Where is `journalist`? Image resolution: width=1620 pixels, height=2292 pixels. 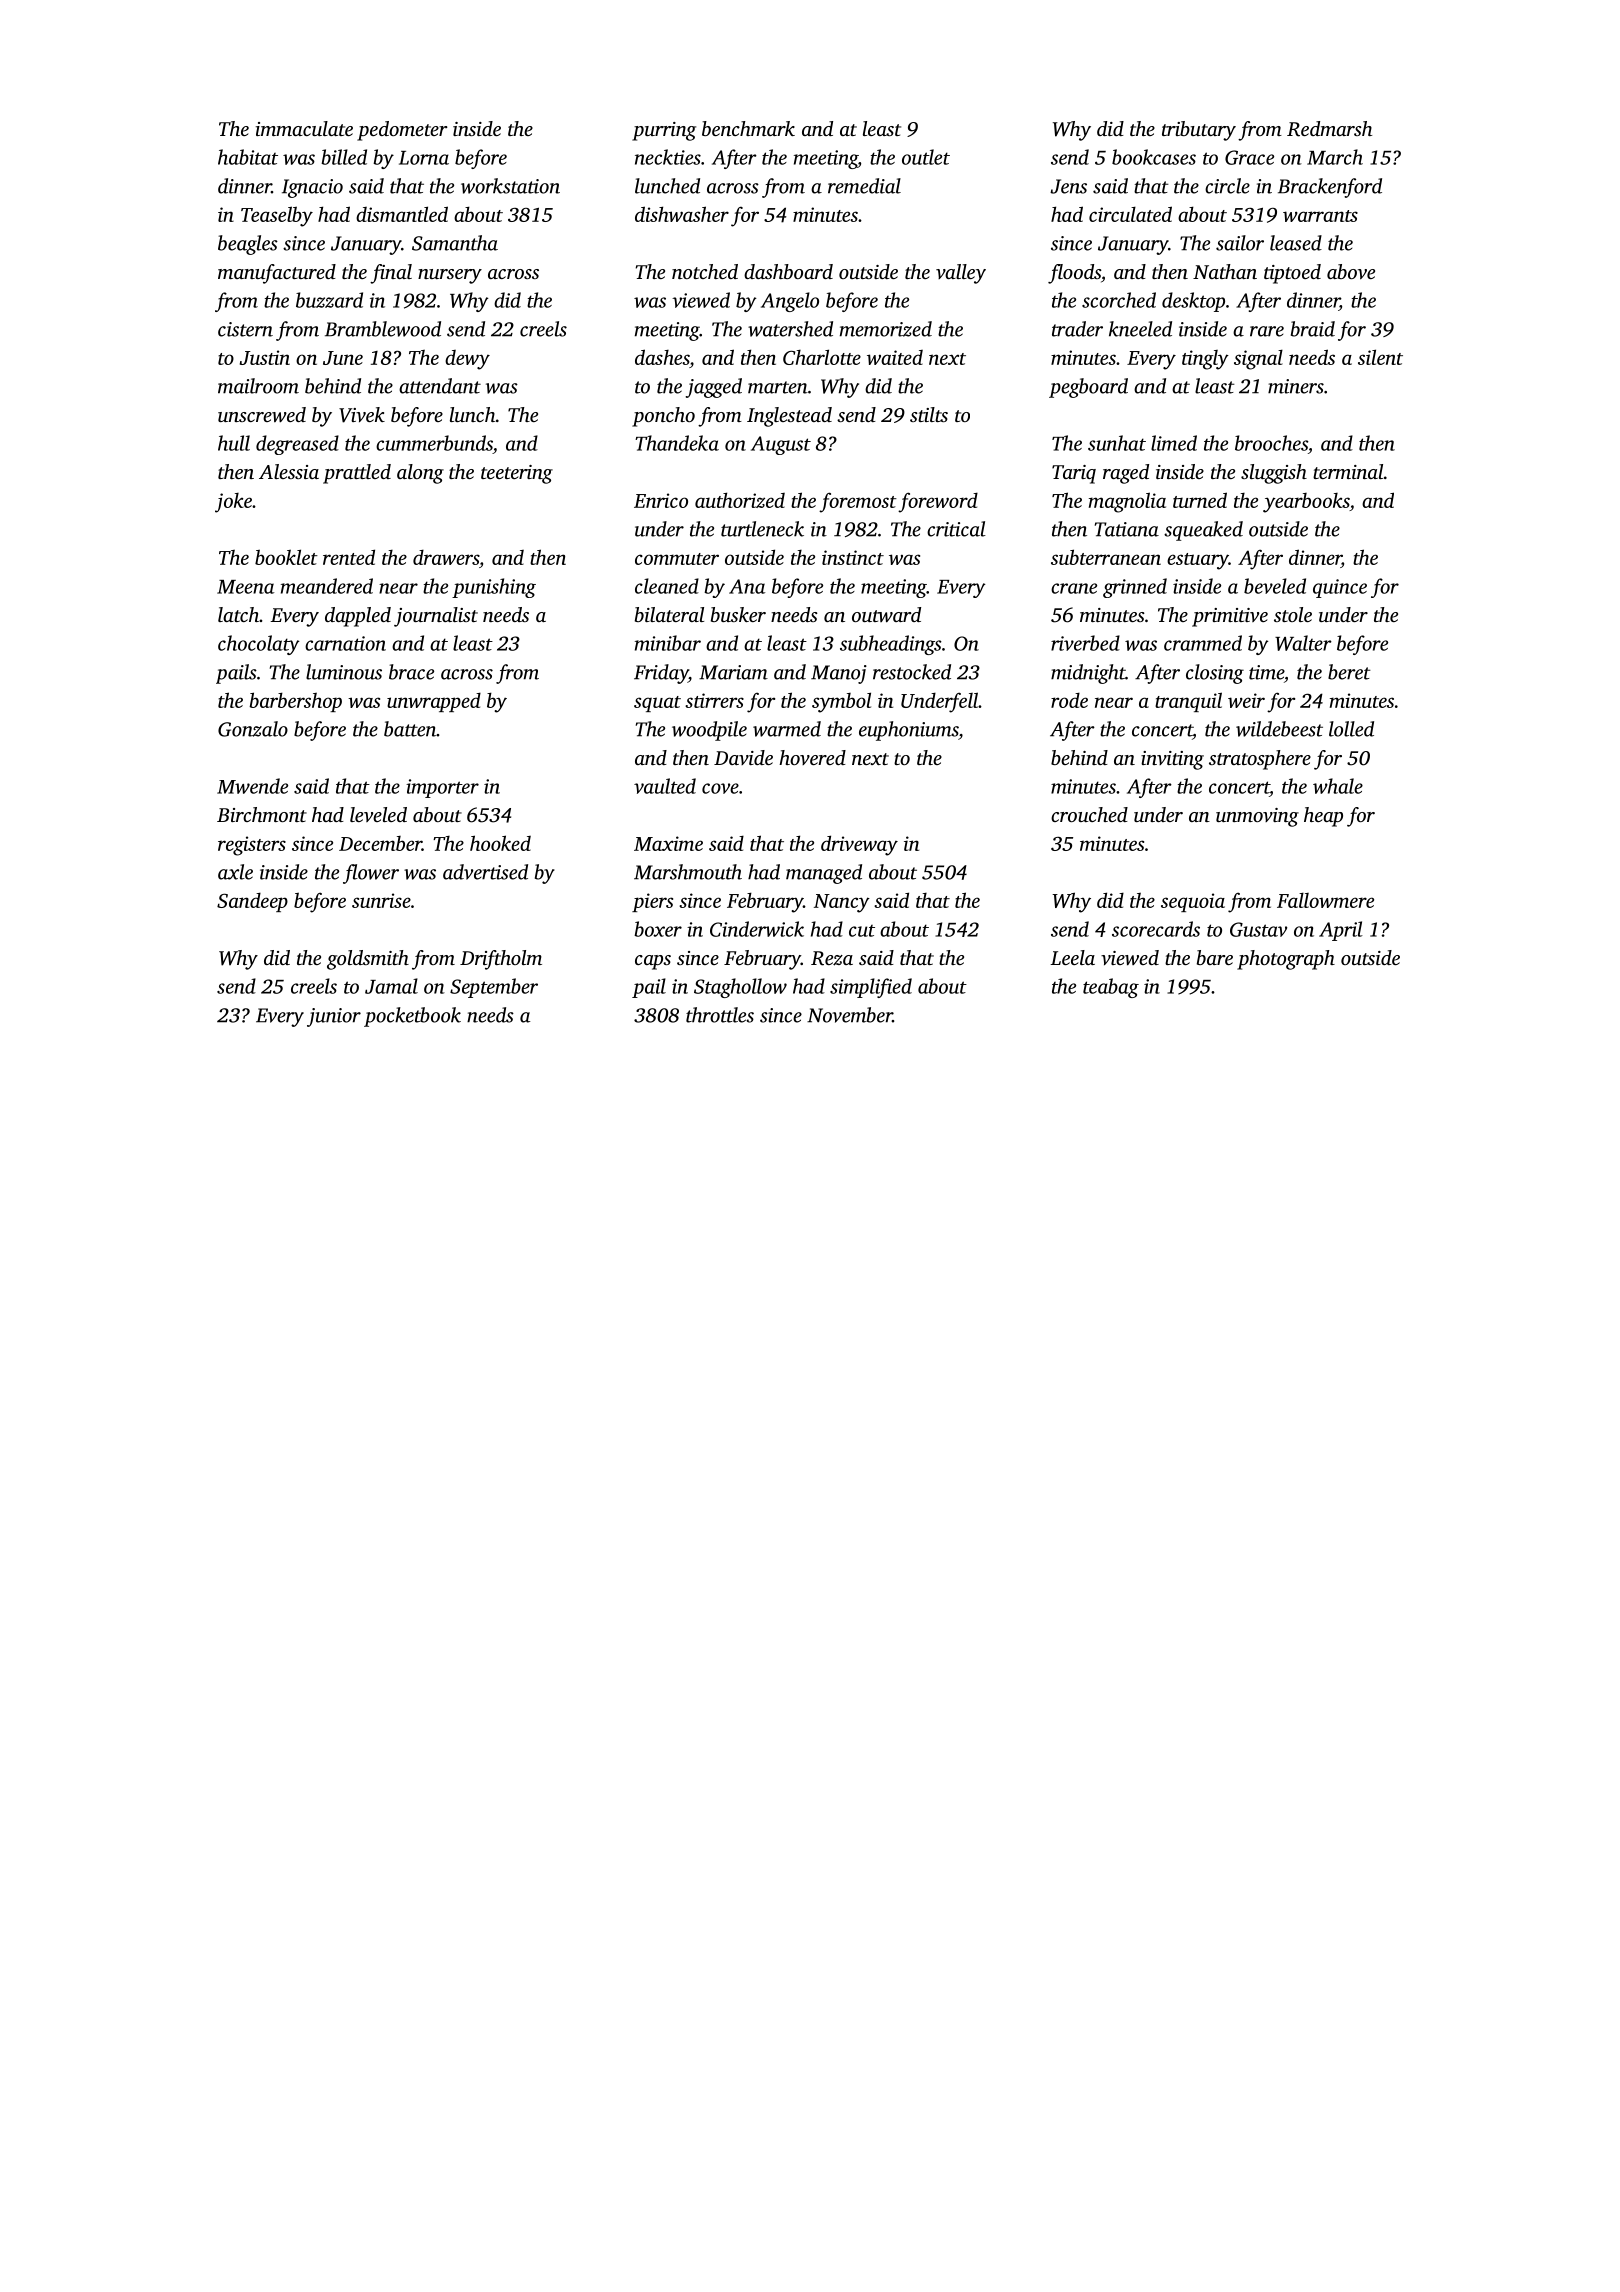
journalist is located at coordinates (436, 617).
